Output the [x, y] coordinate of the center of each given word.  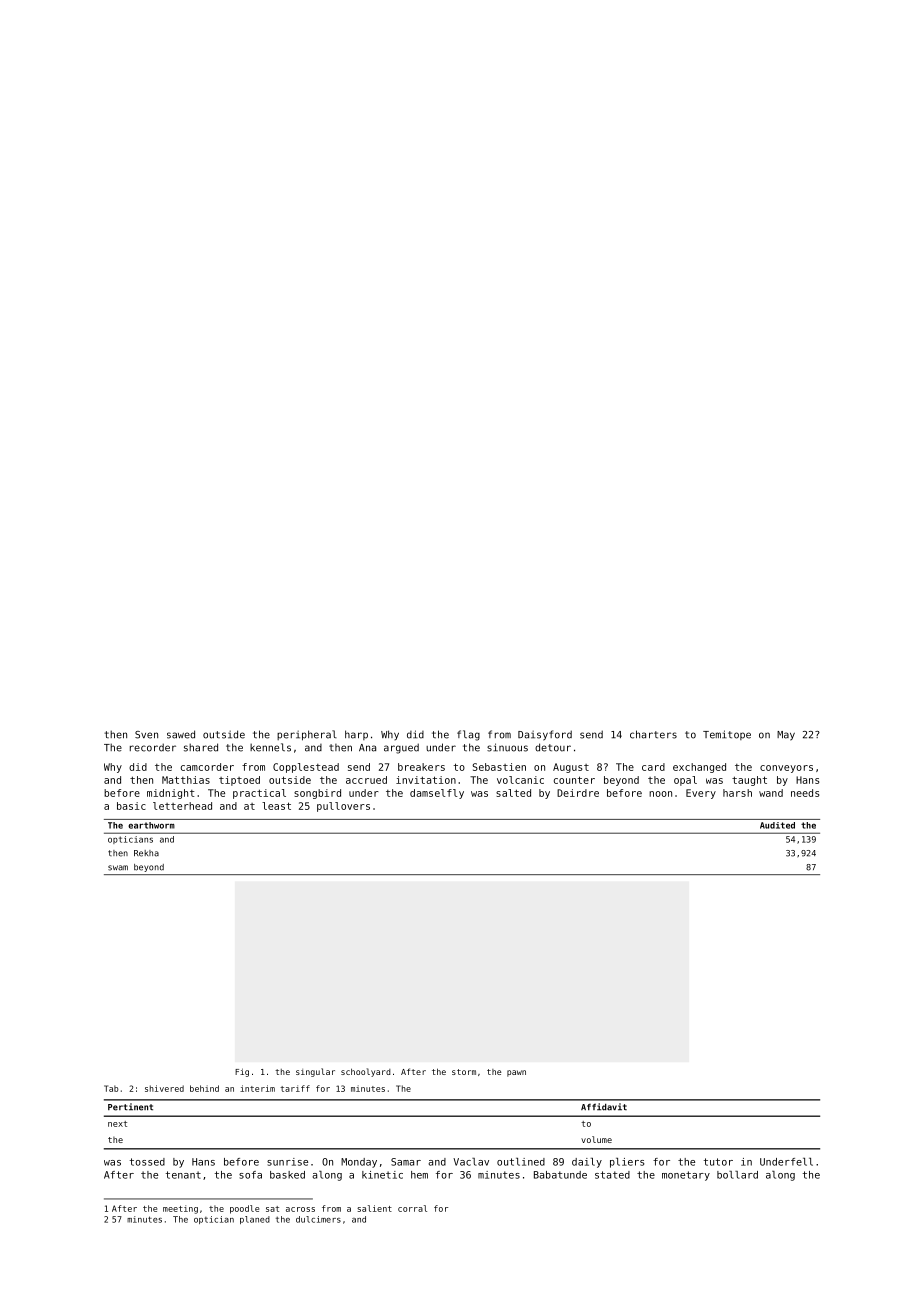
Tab [111, 1088]
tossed [147, 1162]
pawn [516, 1073]
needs [805, 793]
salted [513, 793]
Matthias [186, 780]
